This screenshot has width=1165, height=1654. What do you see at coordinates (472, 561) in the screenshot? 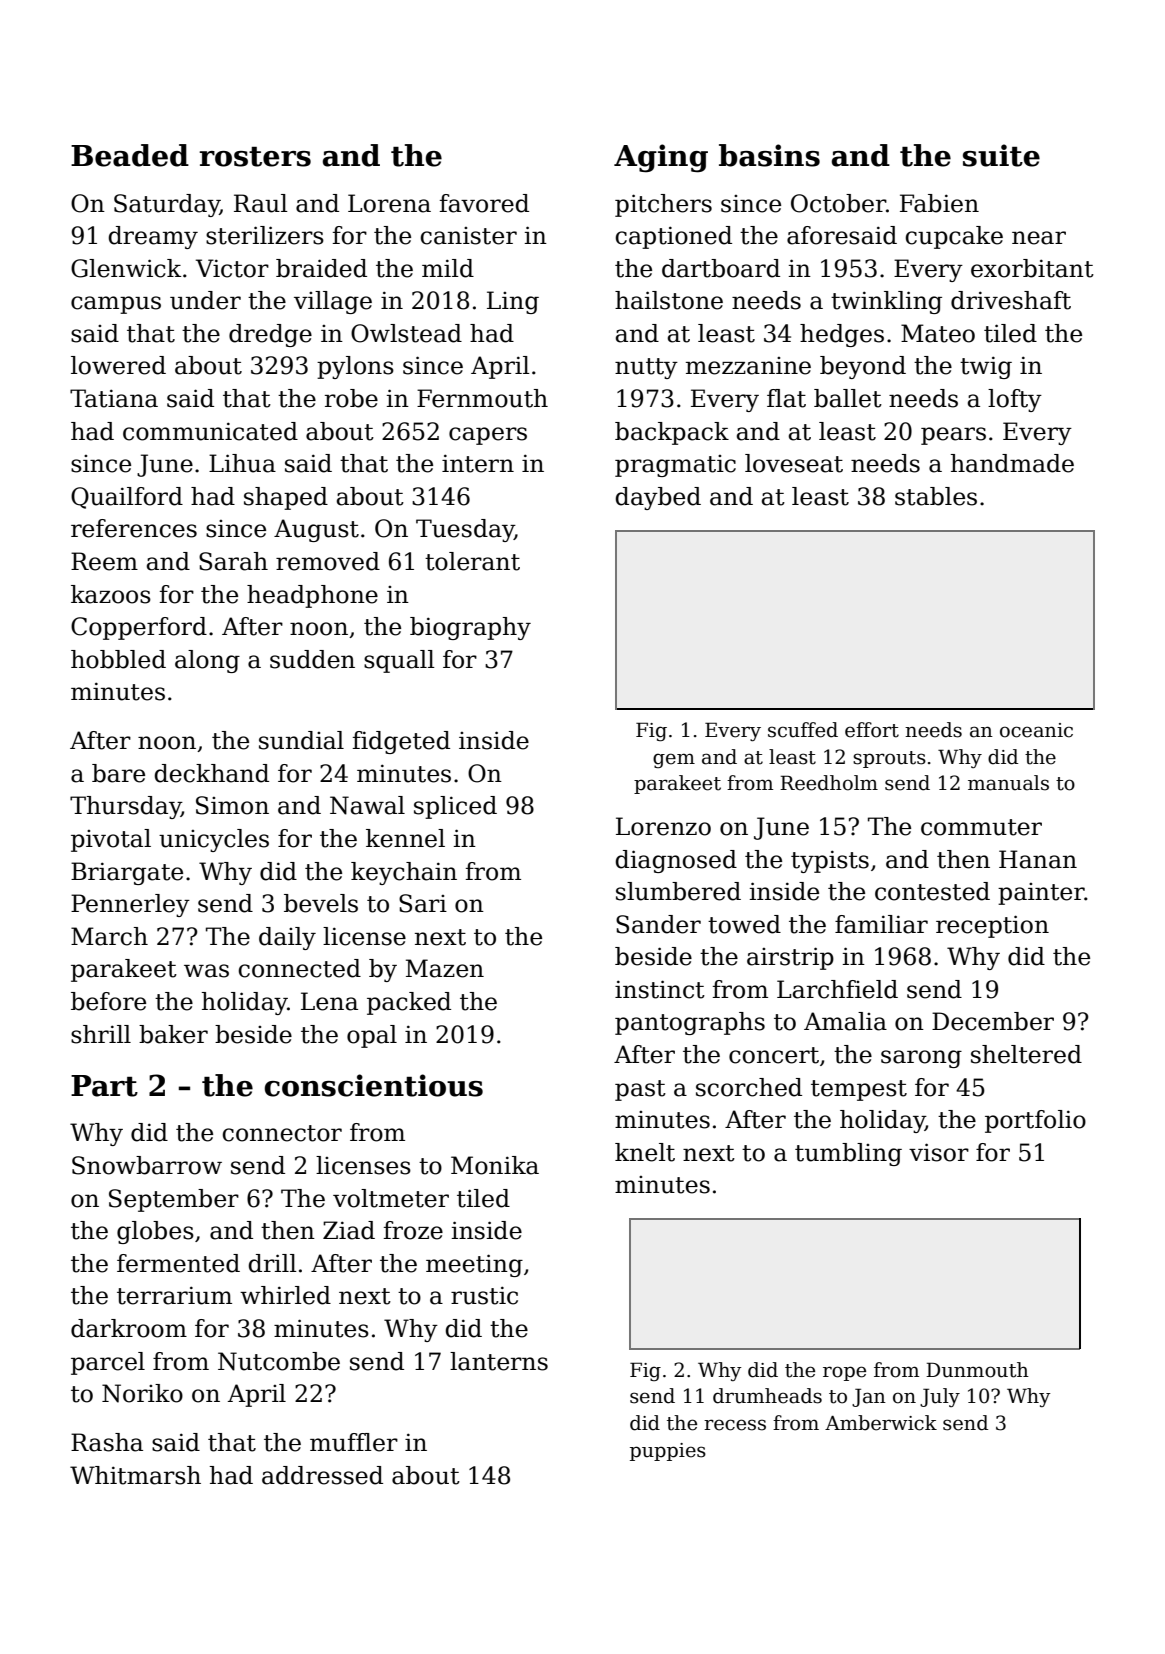
I see `tolerant` at bounding box center [472, 561].
